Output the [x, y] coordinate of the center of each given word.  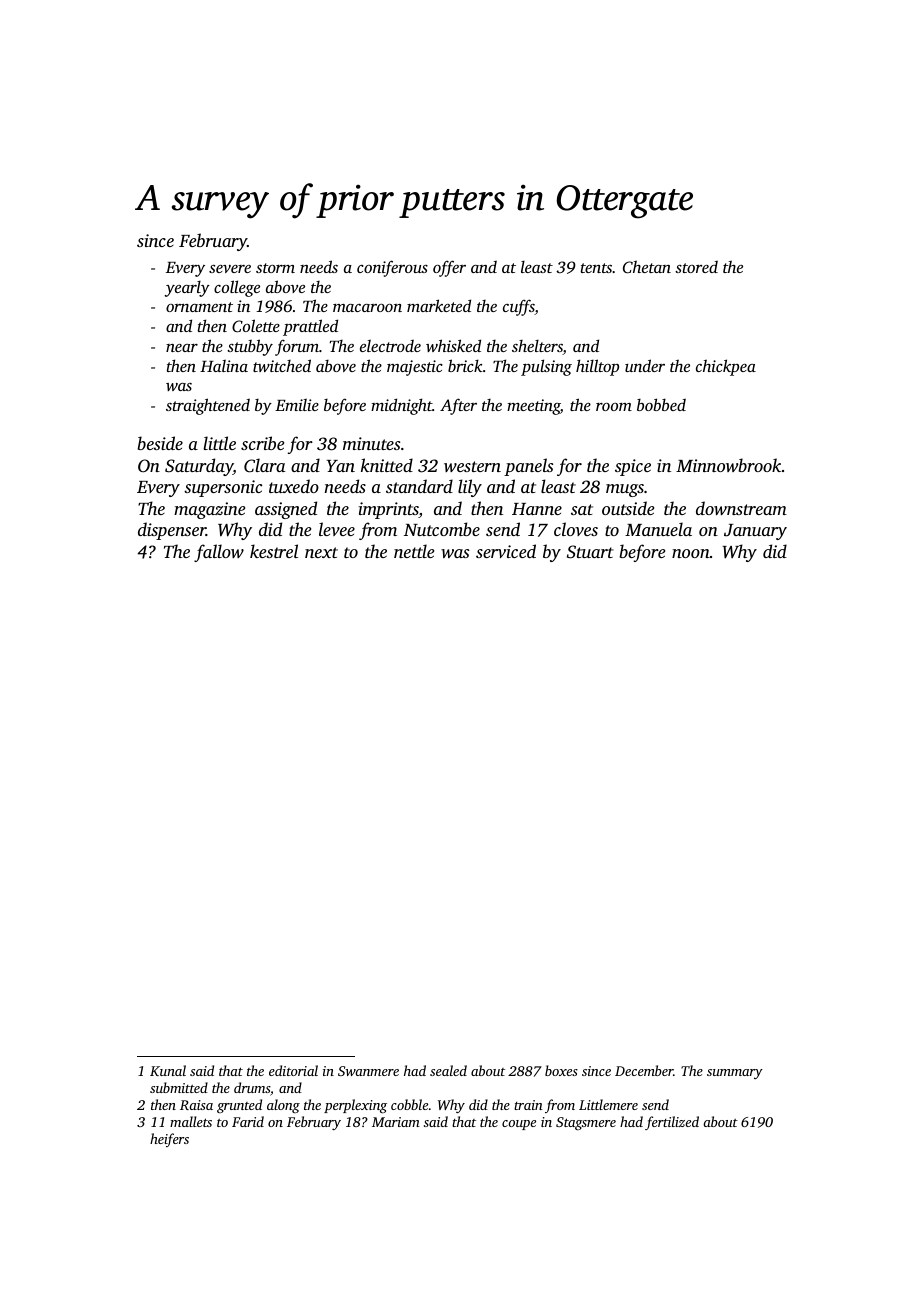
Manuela [658, 529]
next [321, 552]
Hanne [537, 509]
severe [230, 269]
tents [596, 268]
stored [696, 266]
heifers [169, 1140]
